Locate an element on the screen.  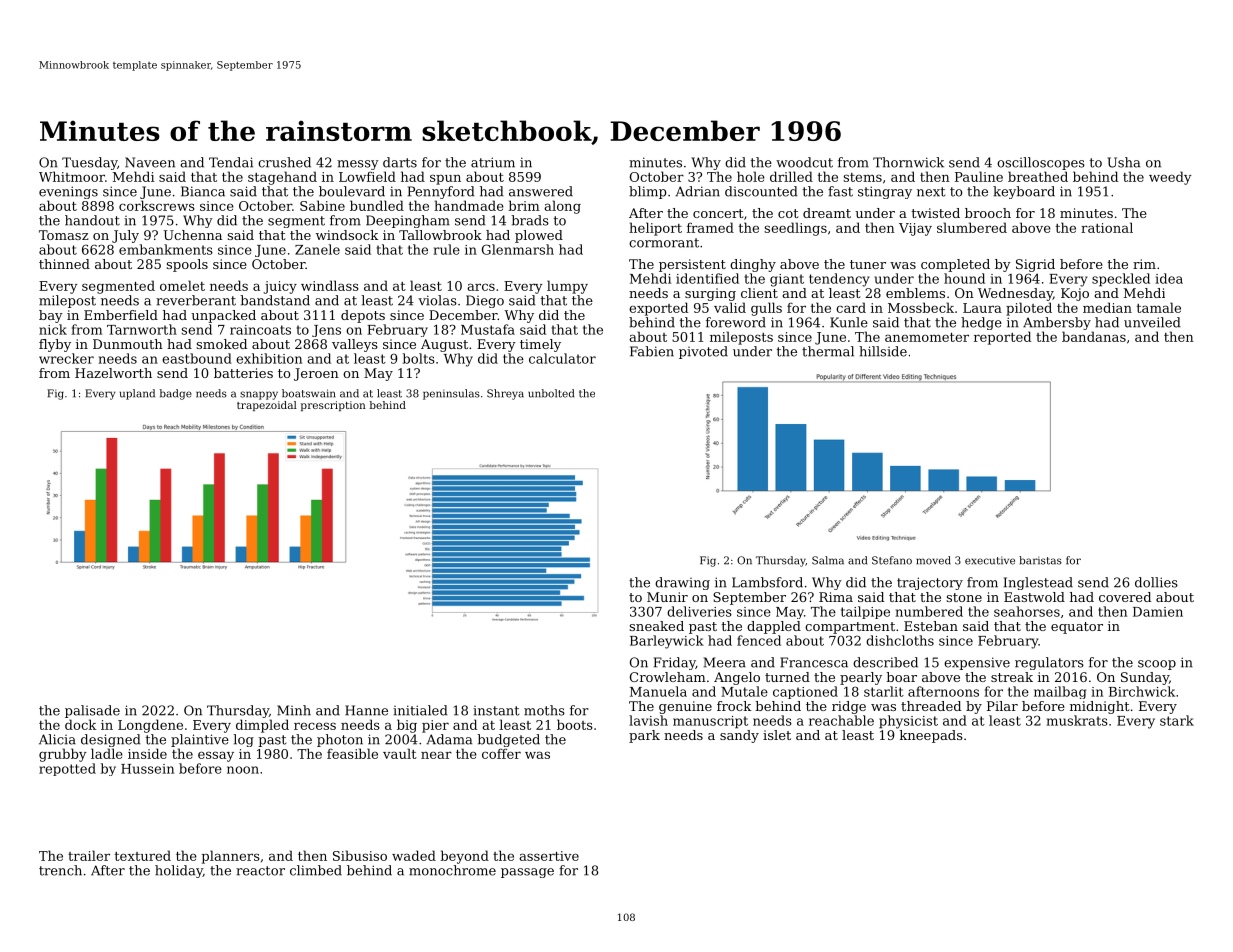
Salma is located at coordinates (828, 560).
